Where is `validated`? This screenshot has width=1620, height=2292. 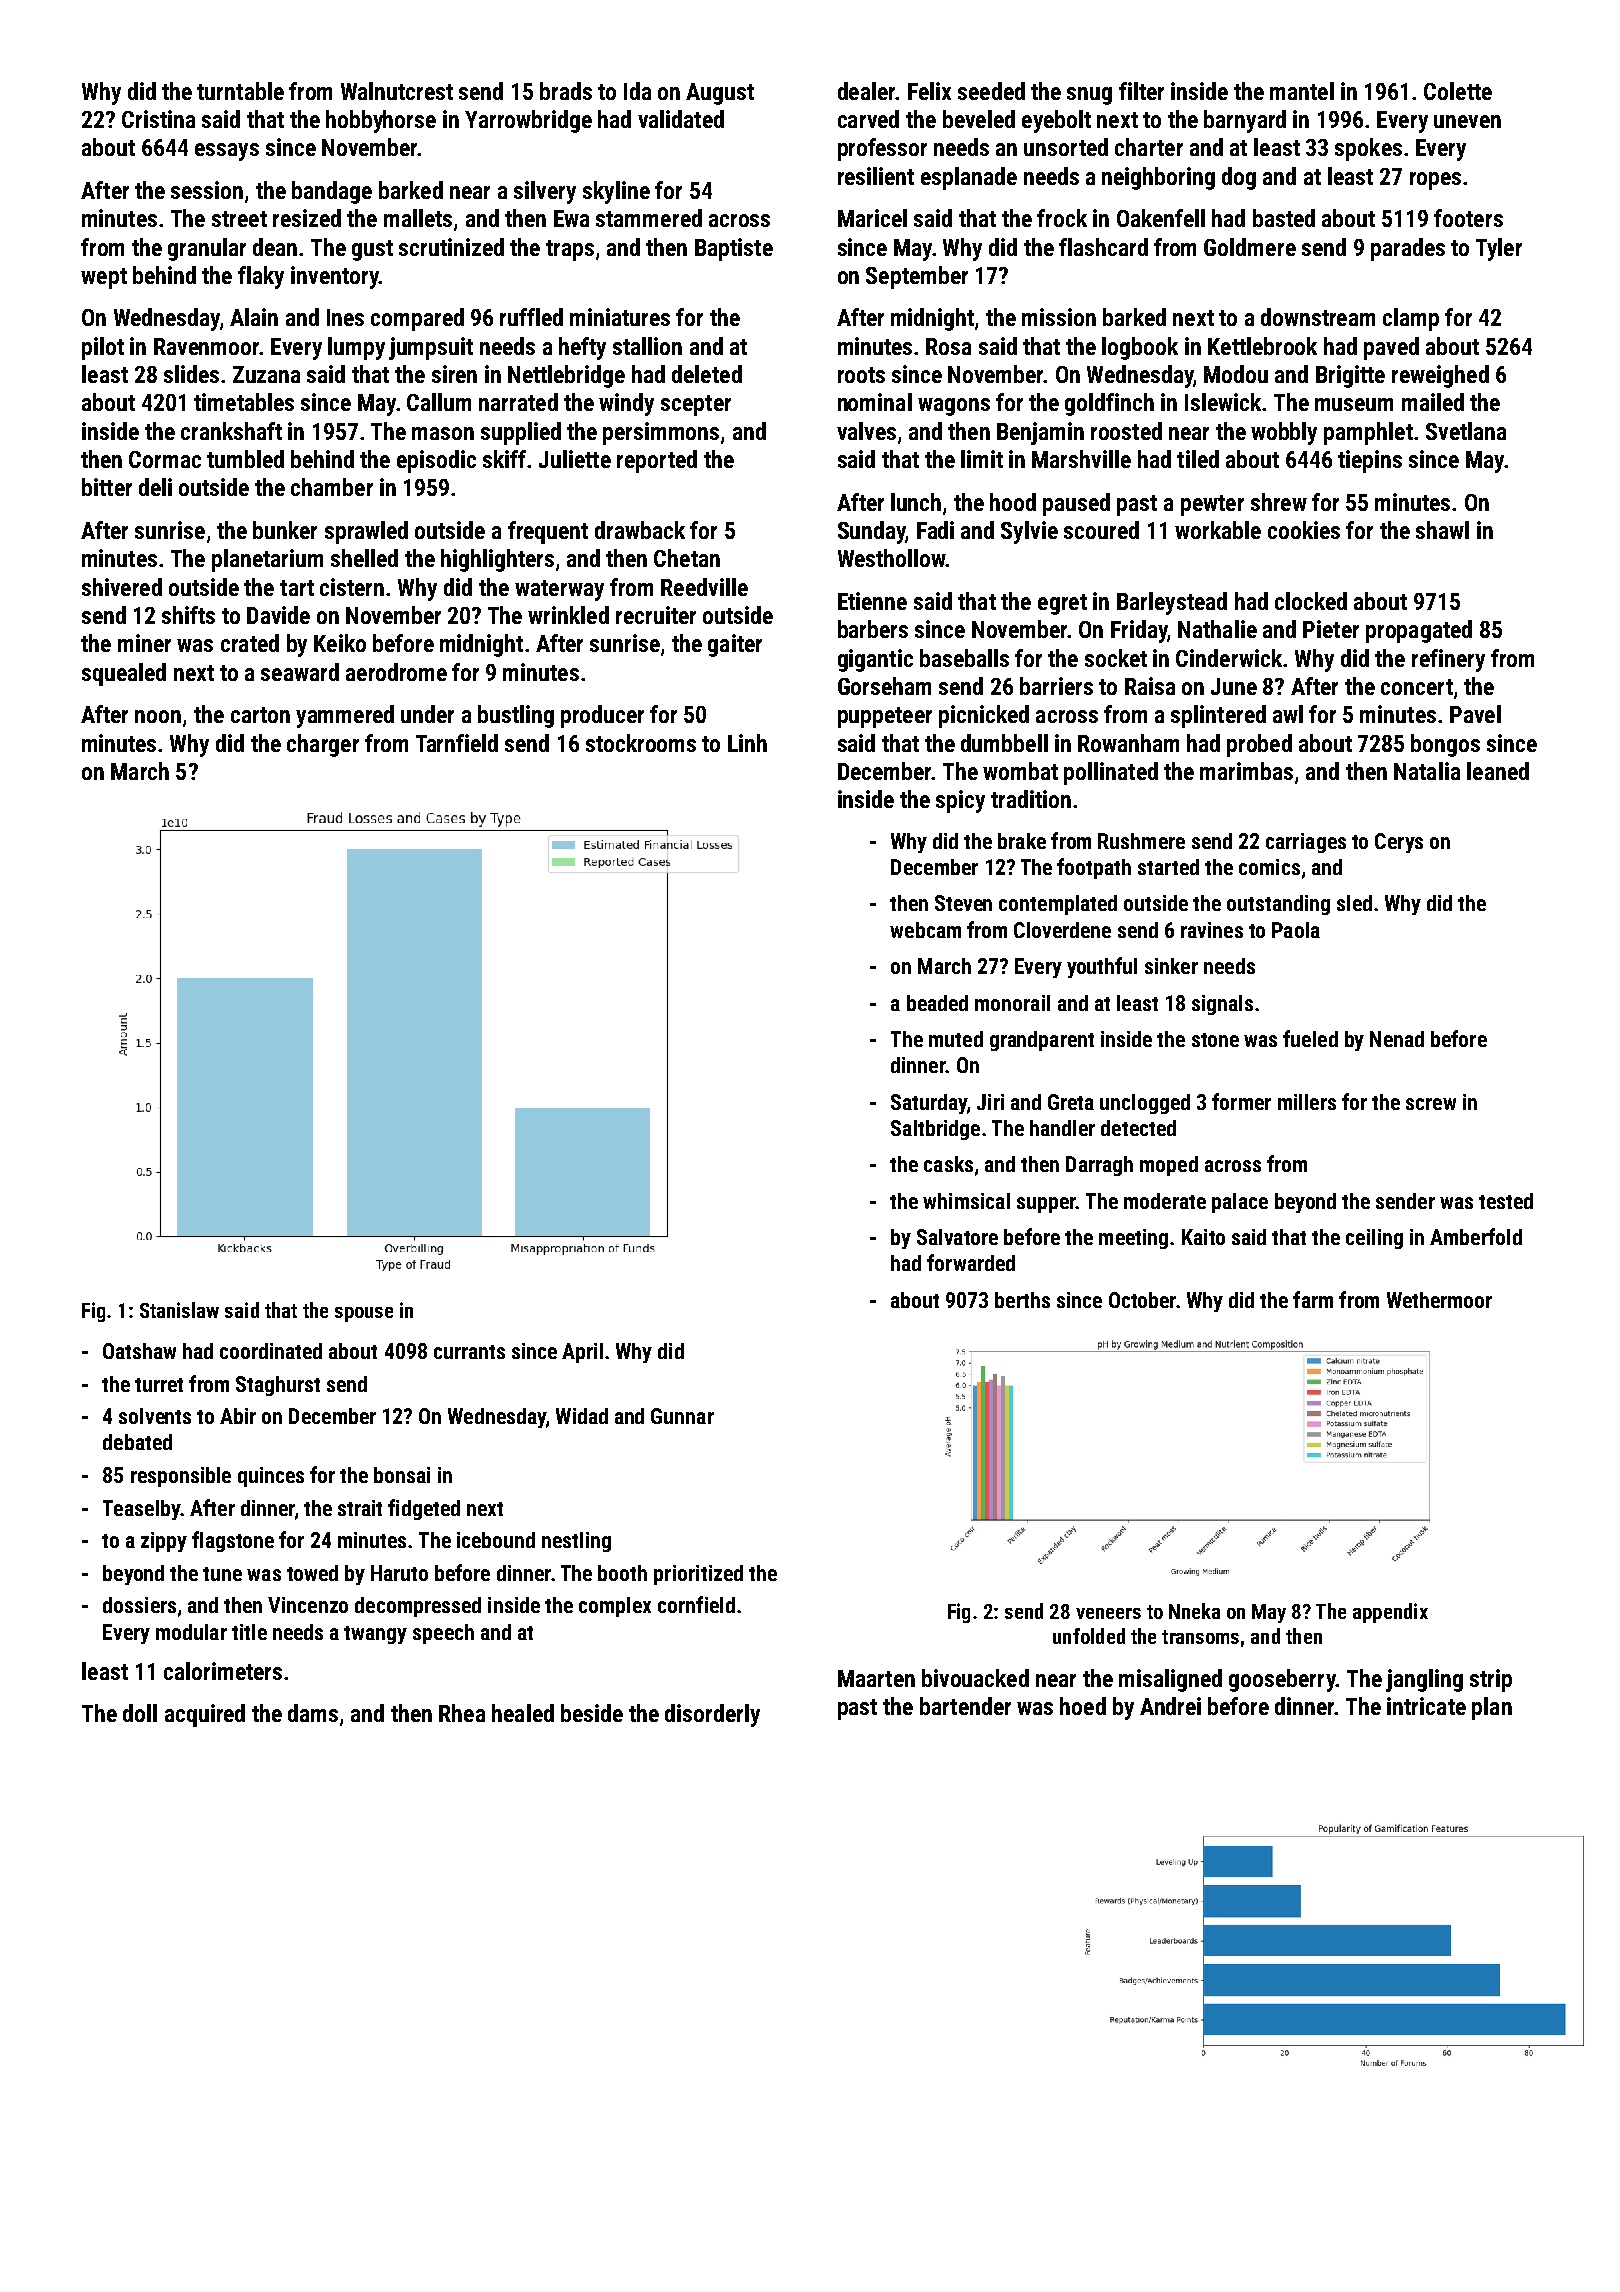
validated is located at coordinates (681, 119).
